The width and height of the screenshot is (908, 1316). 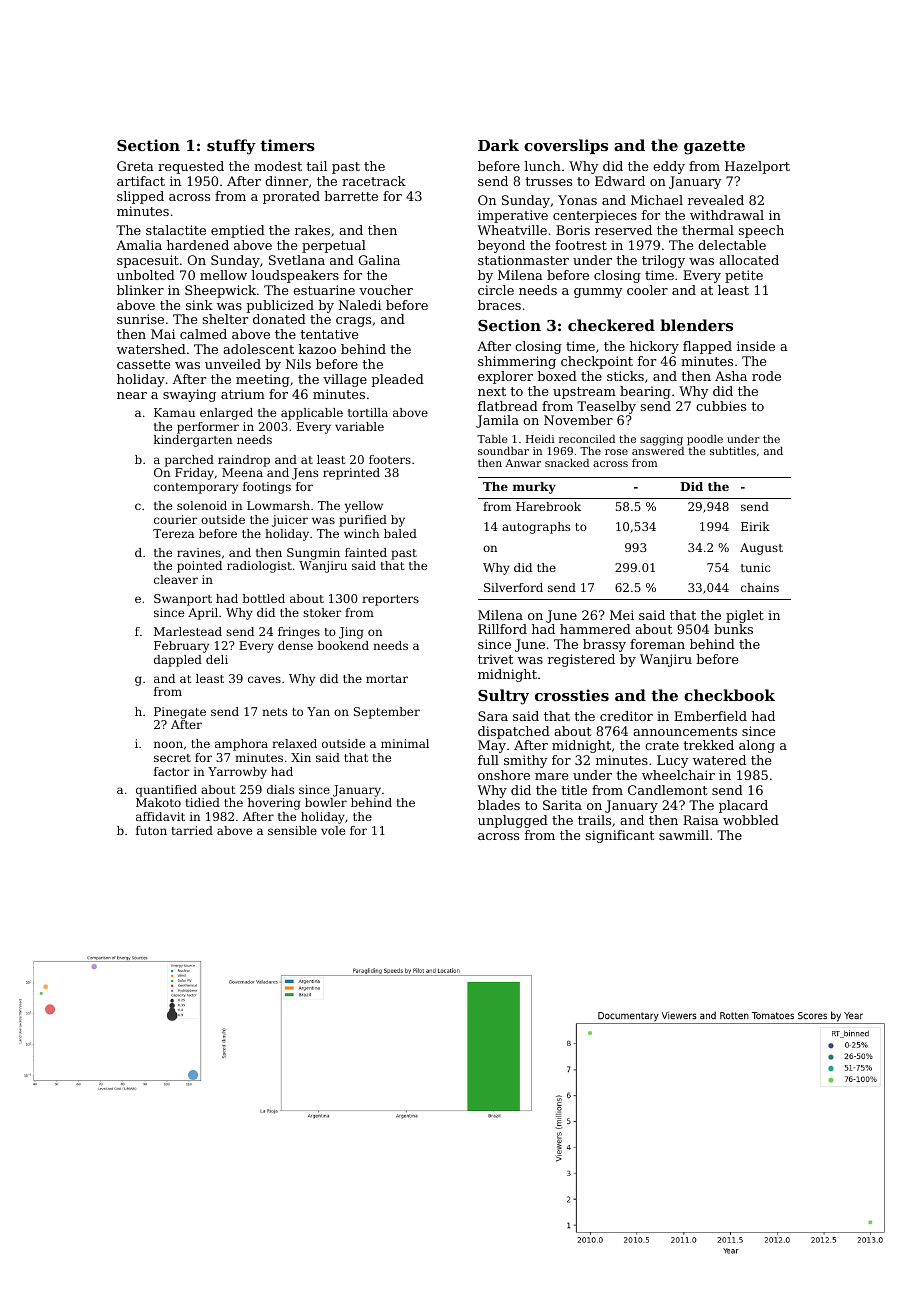 What do you see at coordinates (761, 231) in the screenshot?
I see `speech` at bounding box center [761, 231].
